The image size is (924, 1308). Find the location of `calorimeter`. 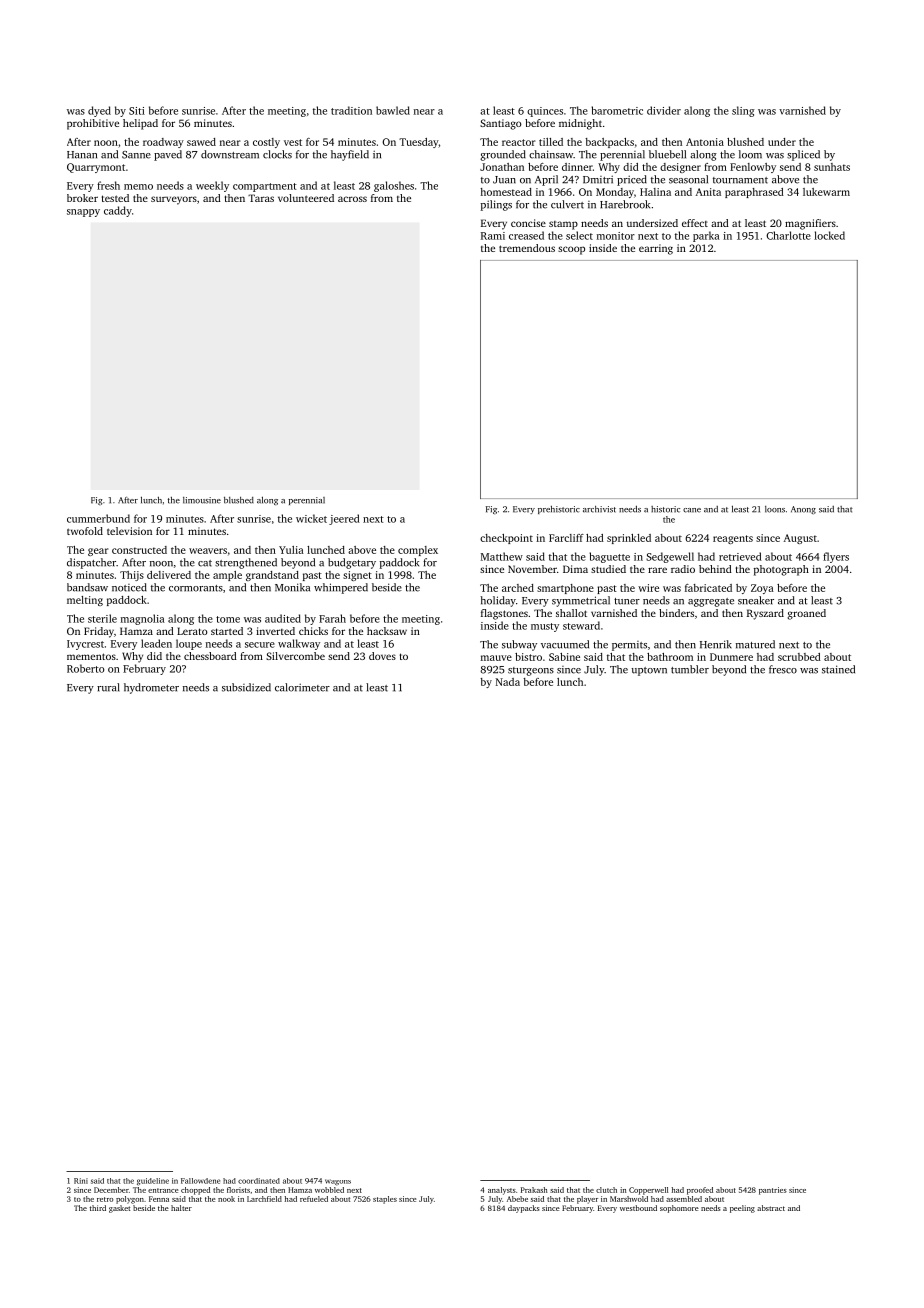

calorimeter is located at coordinates (302, 687).
